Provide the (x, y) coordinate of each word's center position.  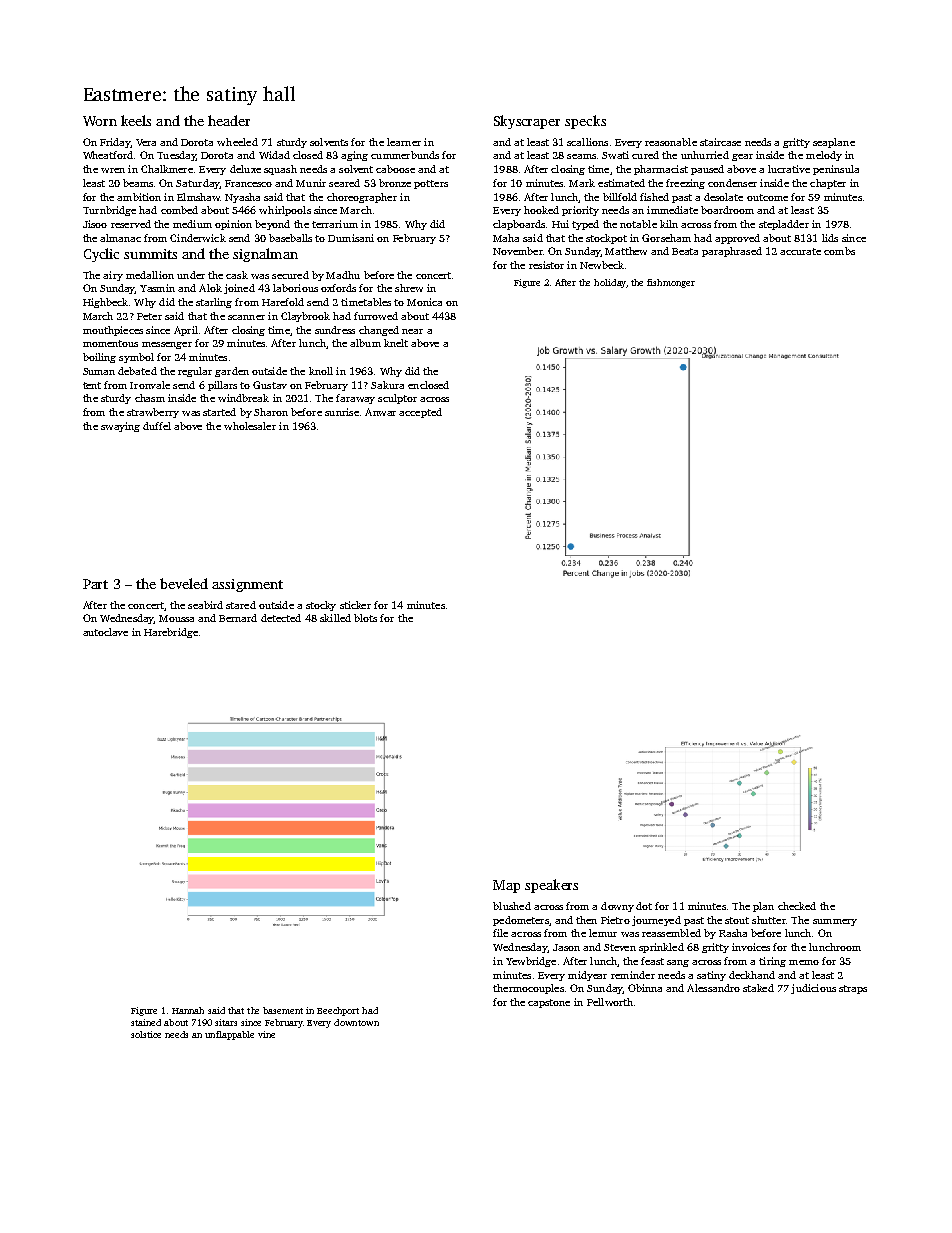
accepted (420, 413)
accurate (800, 251)
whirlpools (285, 211)
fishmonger (671, 283)
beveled (184, 583)
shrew (409, 288)
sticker (355, 605)
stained (146, 1022)
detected (281, 618)
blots (365, 618)
